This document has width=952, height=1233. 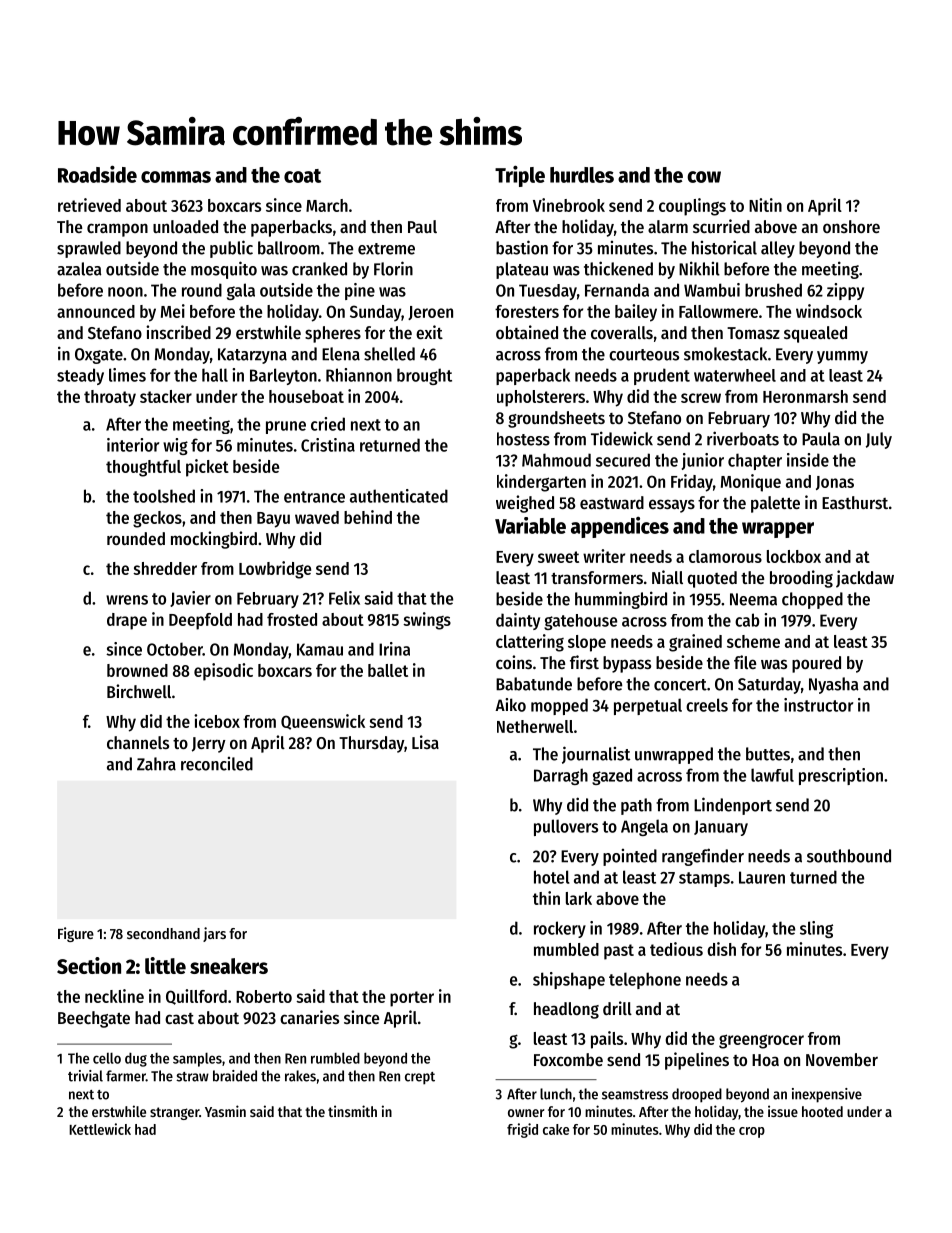 I want to click on inside, so click(x=808, y=460).
